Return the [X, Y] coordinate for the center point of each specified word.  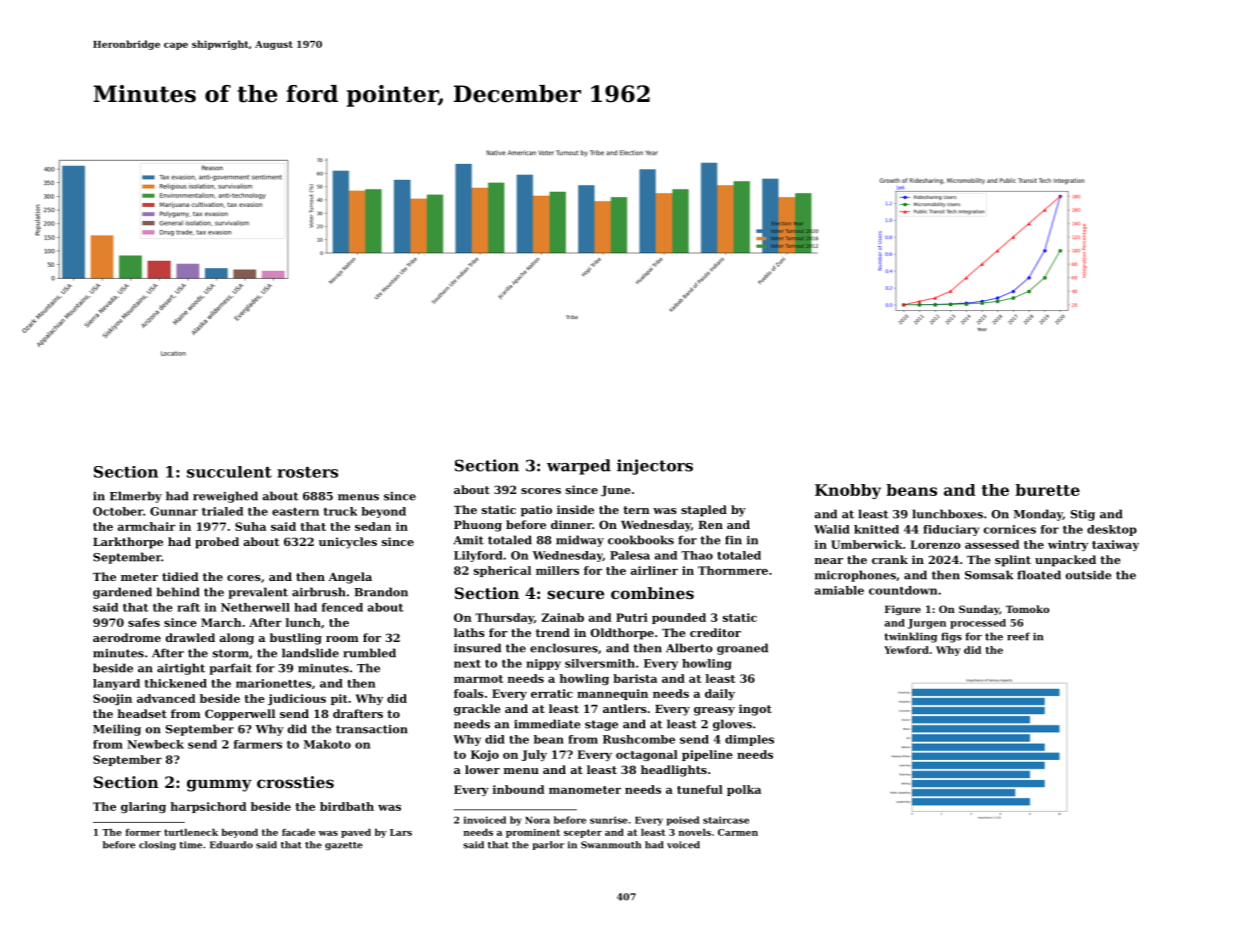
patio [536, 511]
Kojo [485, 755]
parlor [548, 845]
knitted [876, 529]
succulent [229, 472]
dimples [749, 740]
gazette [344, 846]
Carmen [738, 832]
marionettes [274, 683]
